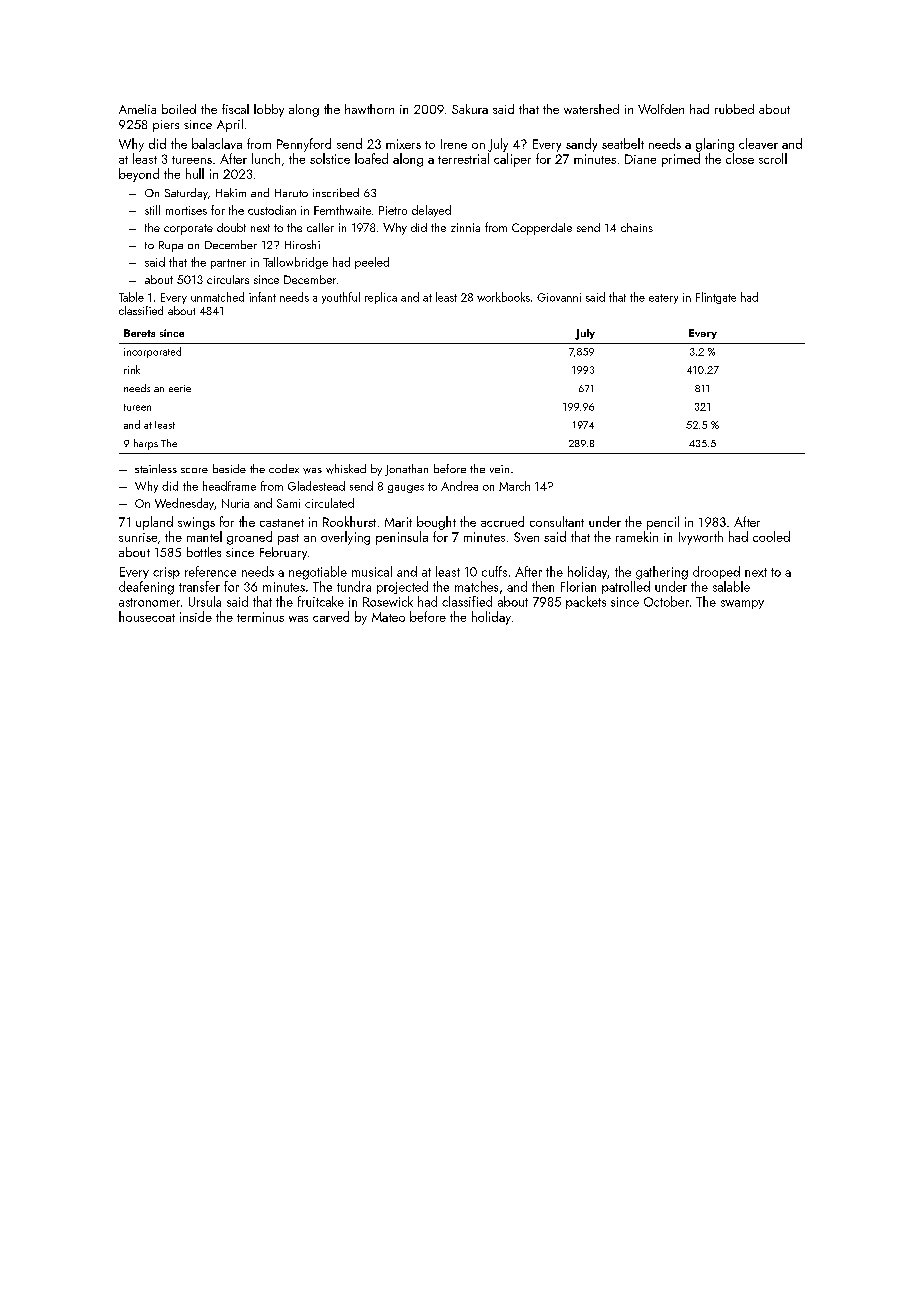  Describe the element at coordinates (269, 110) in the page. I see `lobby` at that location.
